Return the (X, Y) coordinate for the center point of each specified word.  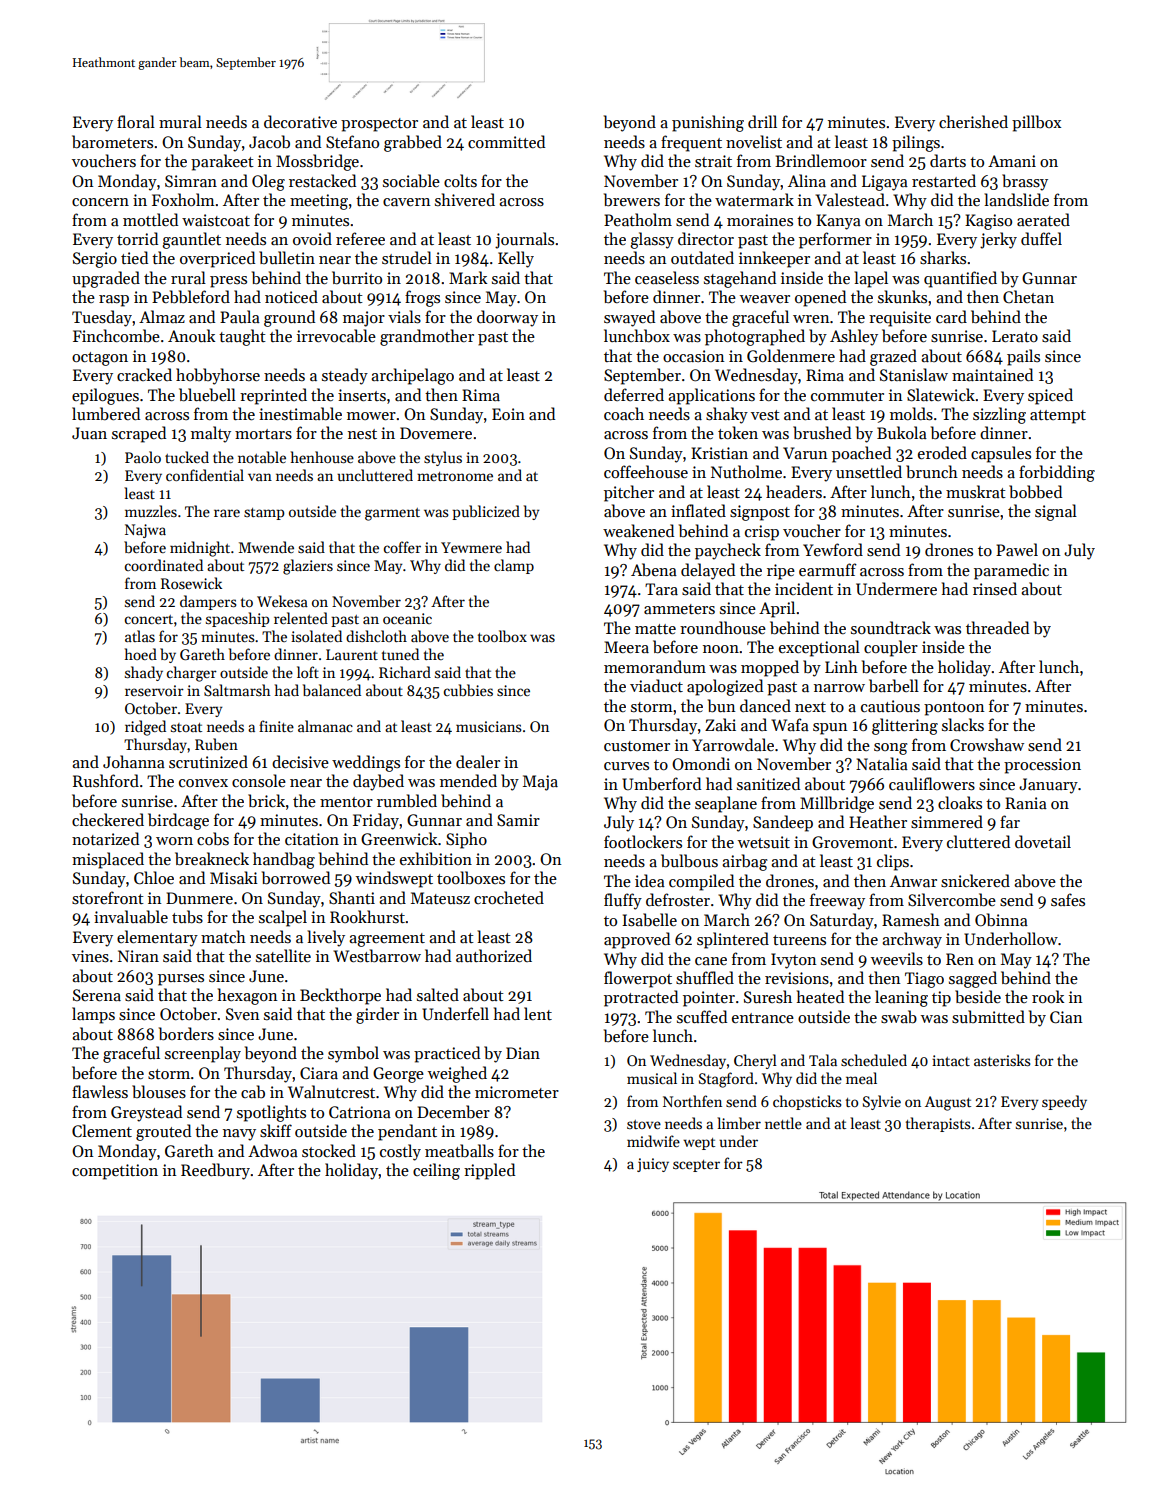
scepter (696, 1166)
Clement (102, 1130)
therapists (938, 1124)
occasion (693, 356)
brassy (1025, 182)
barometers (112, 142)
